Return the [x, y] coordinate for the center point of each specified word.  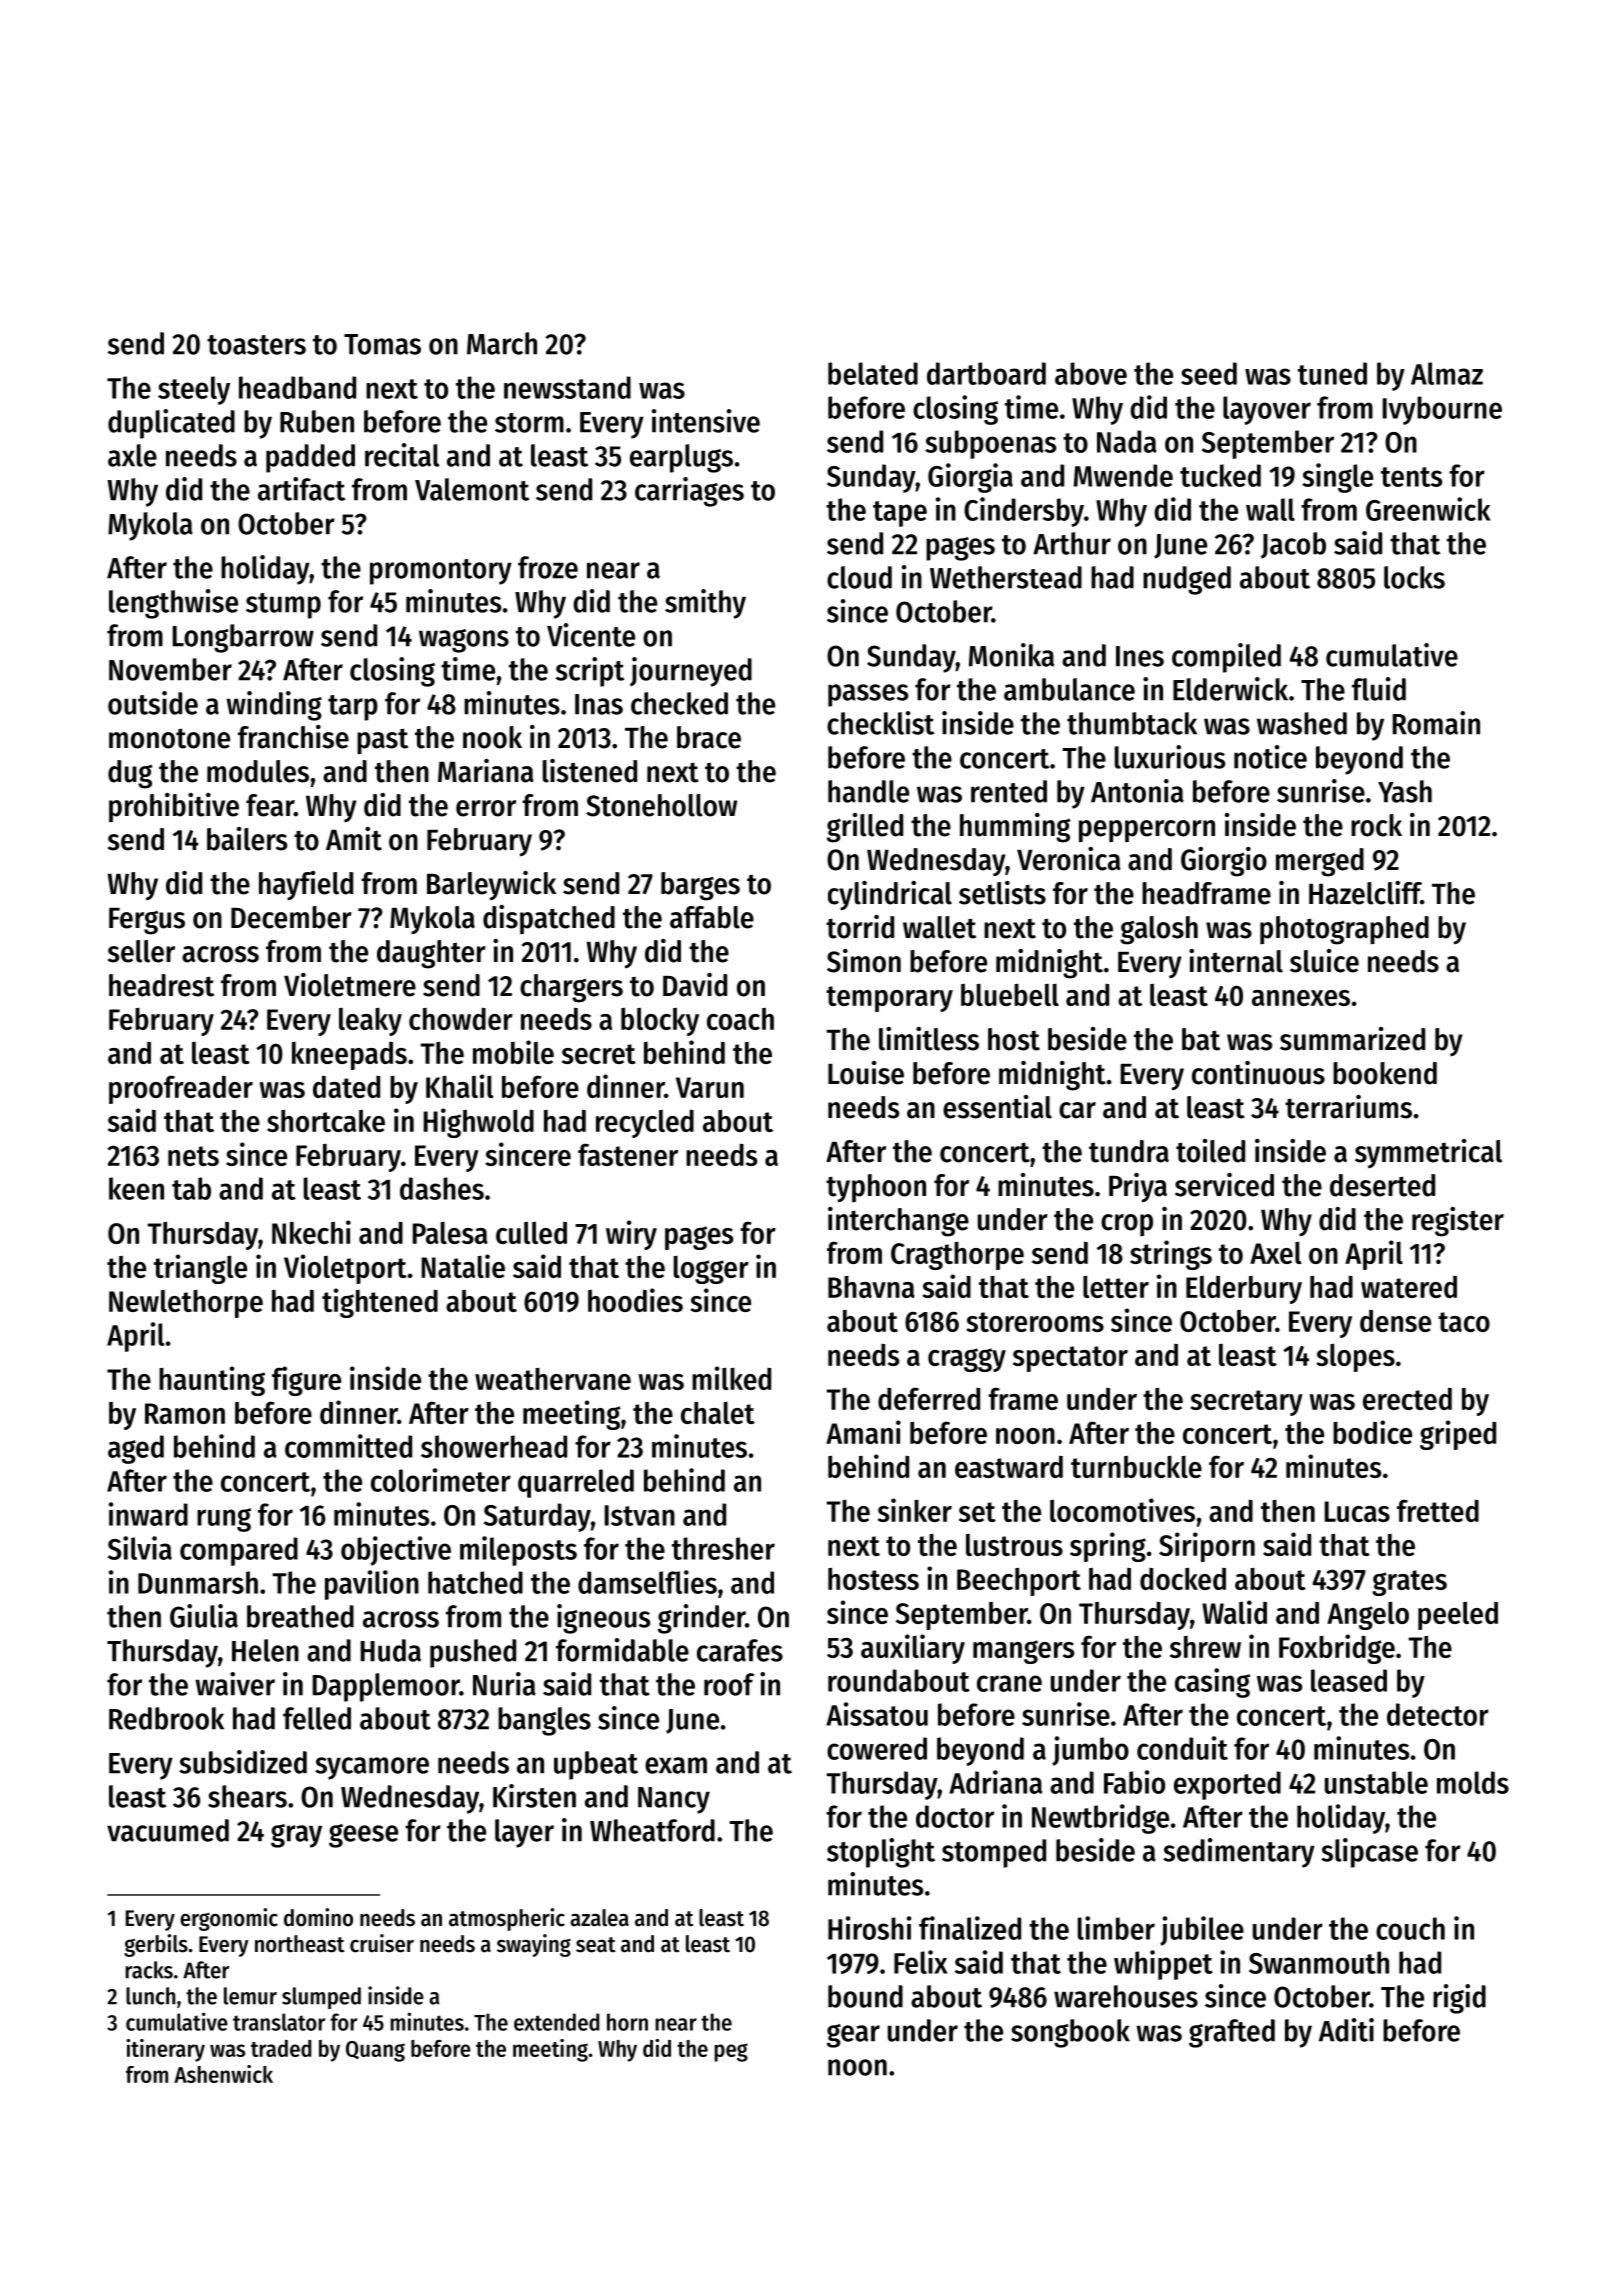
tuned [1332, 373]
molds [1473, 1782]
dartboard [986, 373]
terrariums [1348, 1107]
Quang [375, 2051]
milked [731, 1378]
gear [853, 2036]
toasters [256, 345]
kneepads [349, 1056]
